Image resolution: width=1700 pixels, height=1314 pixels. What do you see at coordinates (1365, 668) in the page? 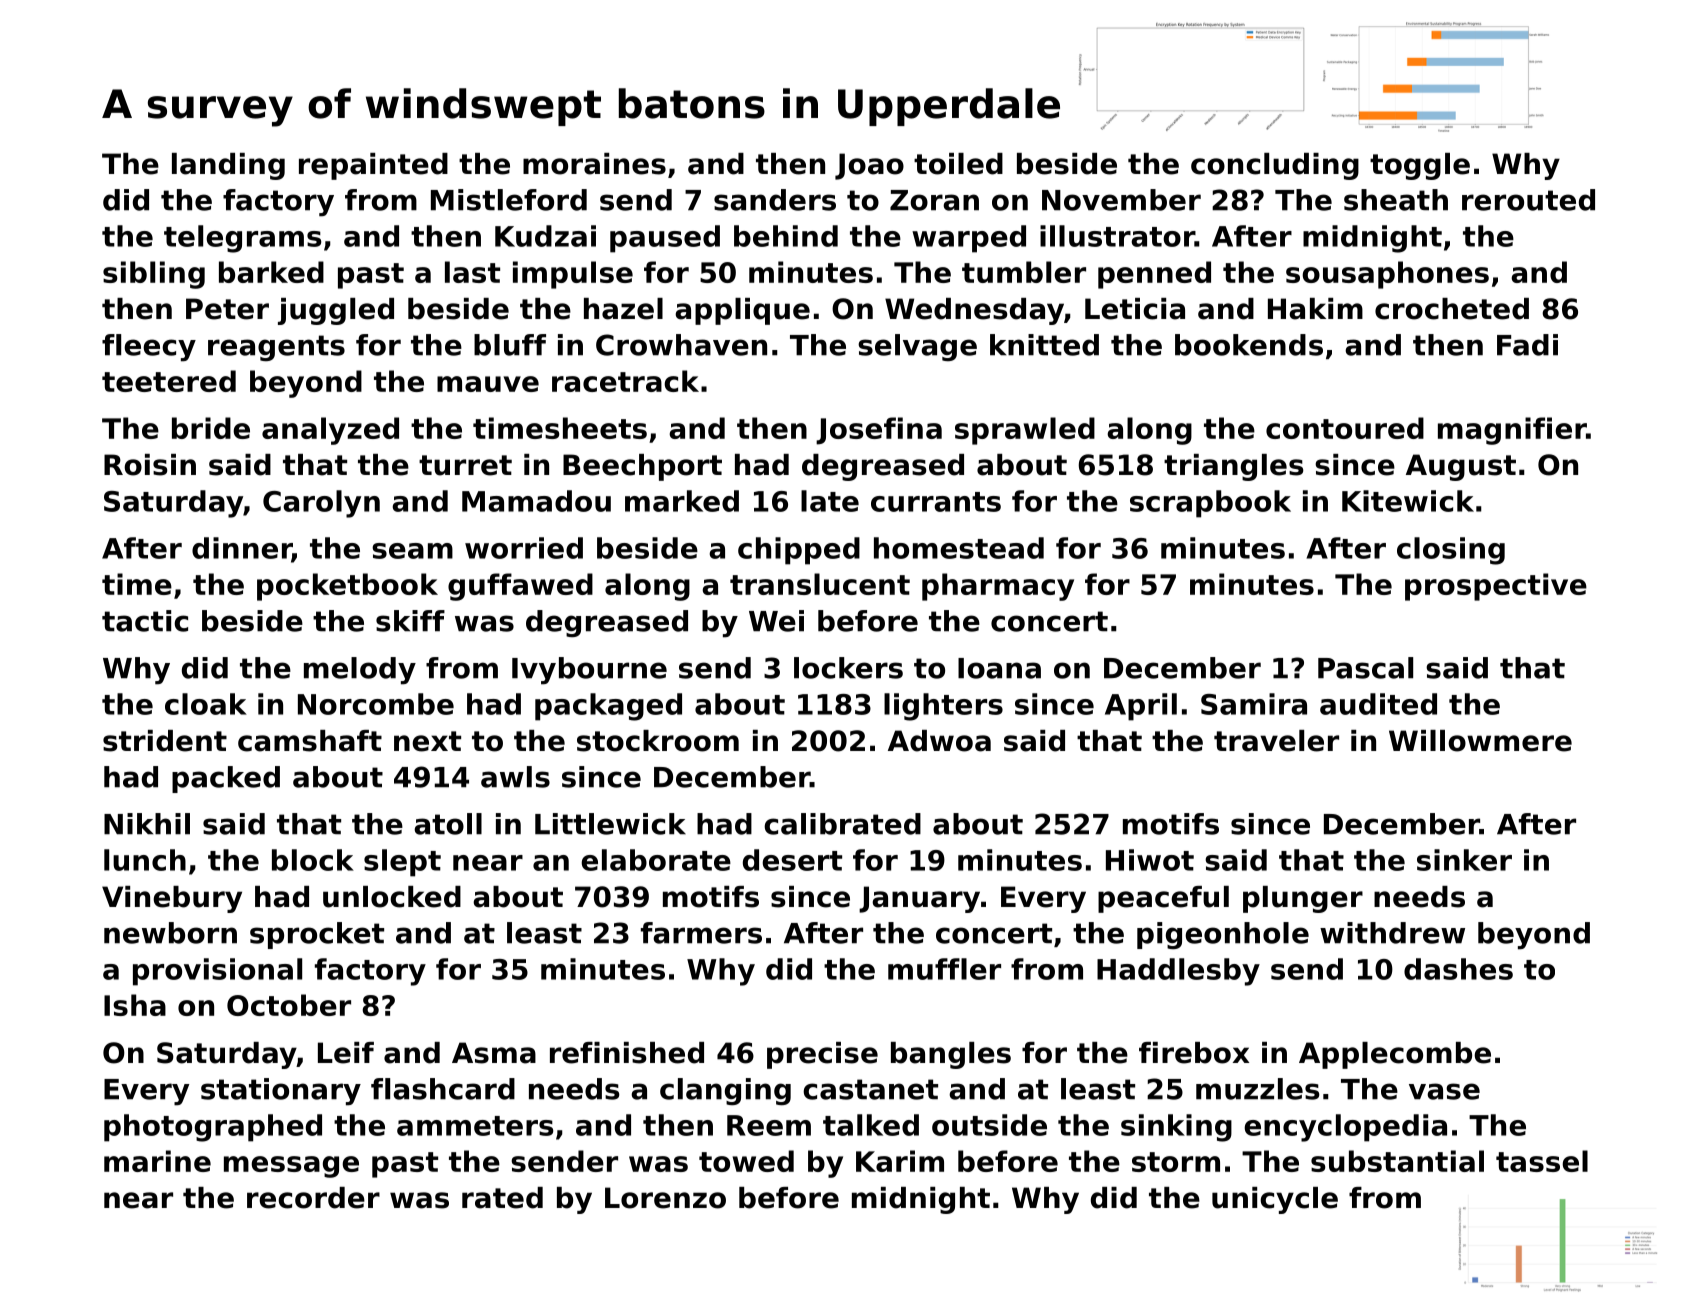
I see `Pascal` at bounding box center [1365, 668].
